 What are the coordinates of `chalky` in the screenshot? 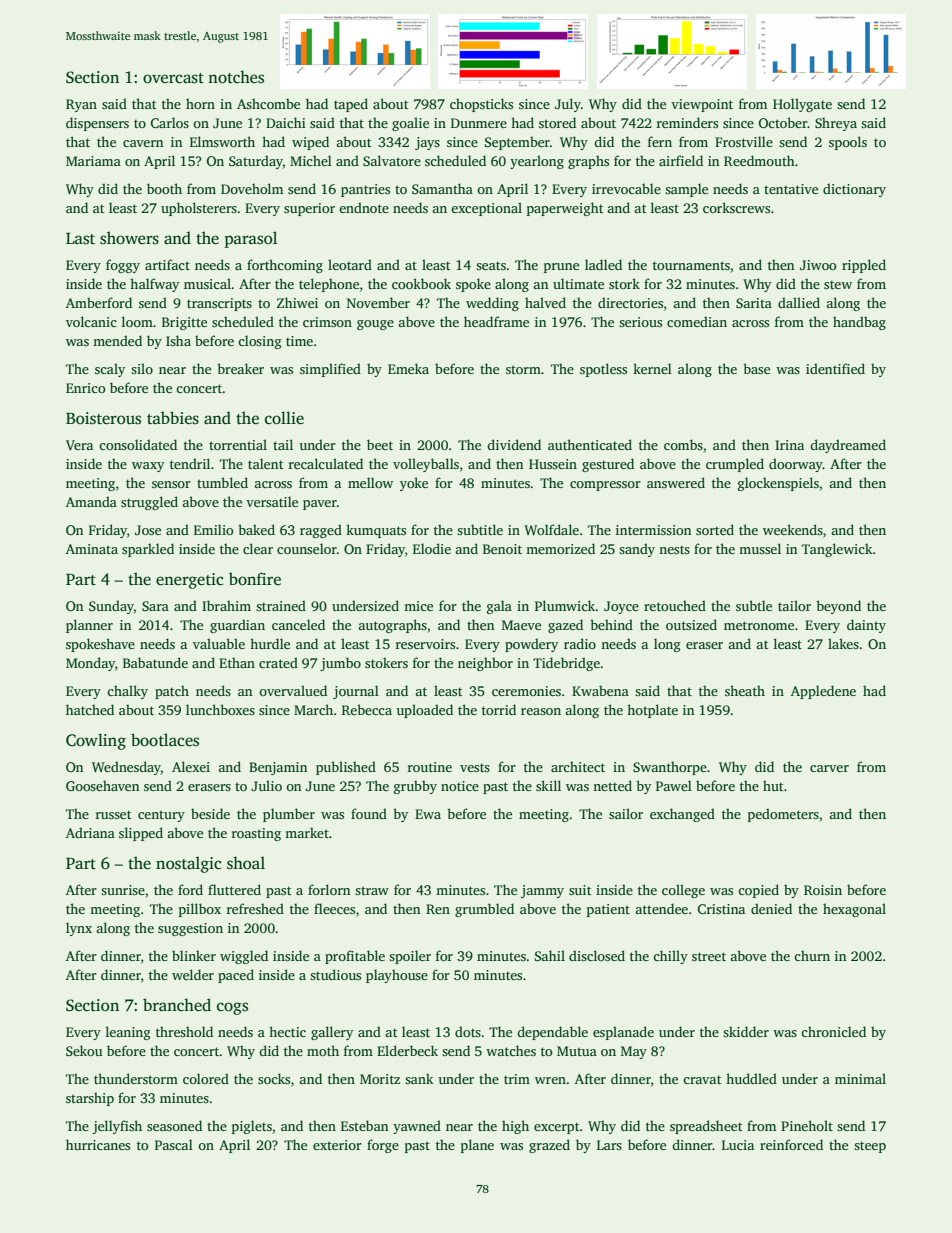 It's located at (127, 692).
